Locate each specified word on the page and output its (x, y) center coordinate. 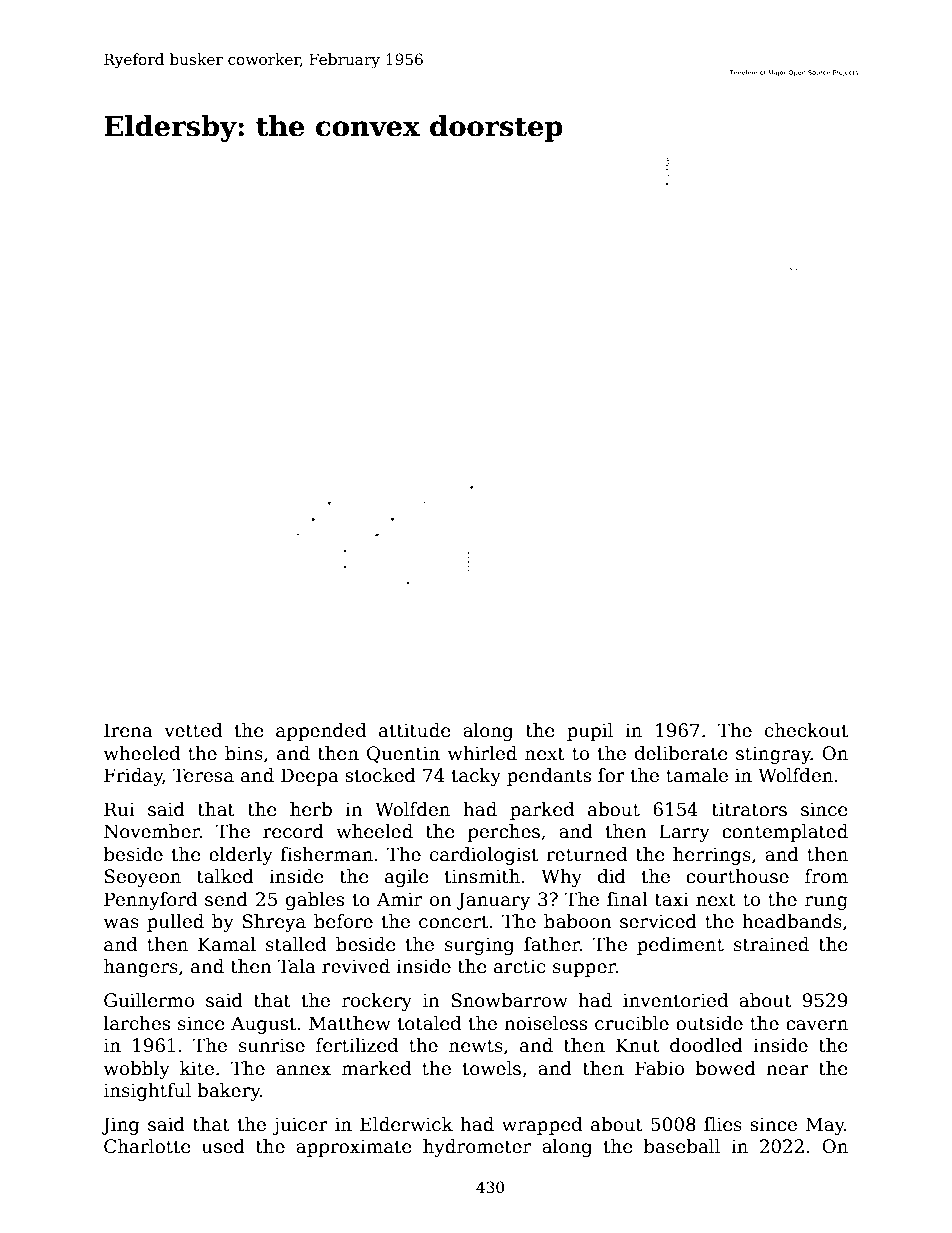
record (293, 831)
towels (492, 1068)
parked (542, 811)
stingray (773, 755)
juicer (300, 1126)
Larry (684, 833)
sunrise (272, 1045)
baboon (578, 921)
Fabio (659, 1068)
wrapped (542, 1126)
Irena (128, 730)
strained (771, 944)
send (226, 899)
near (787, 1070)
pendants (549, 777)
